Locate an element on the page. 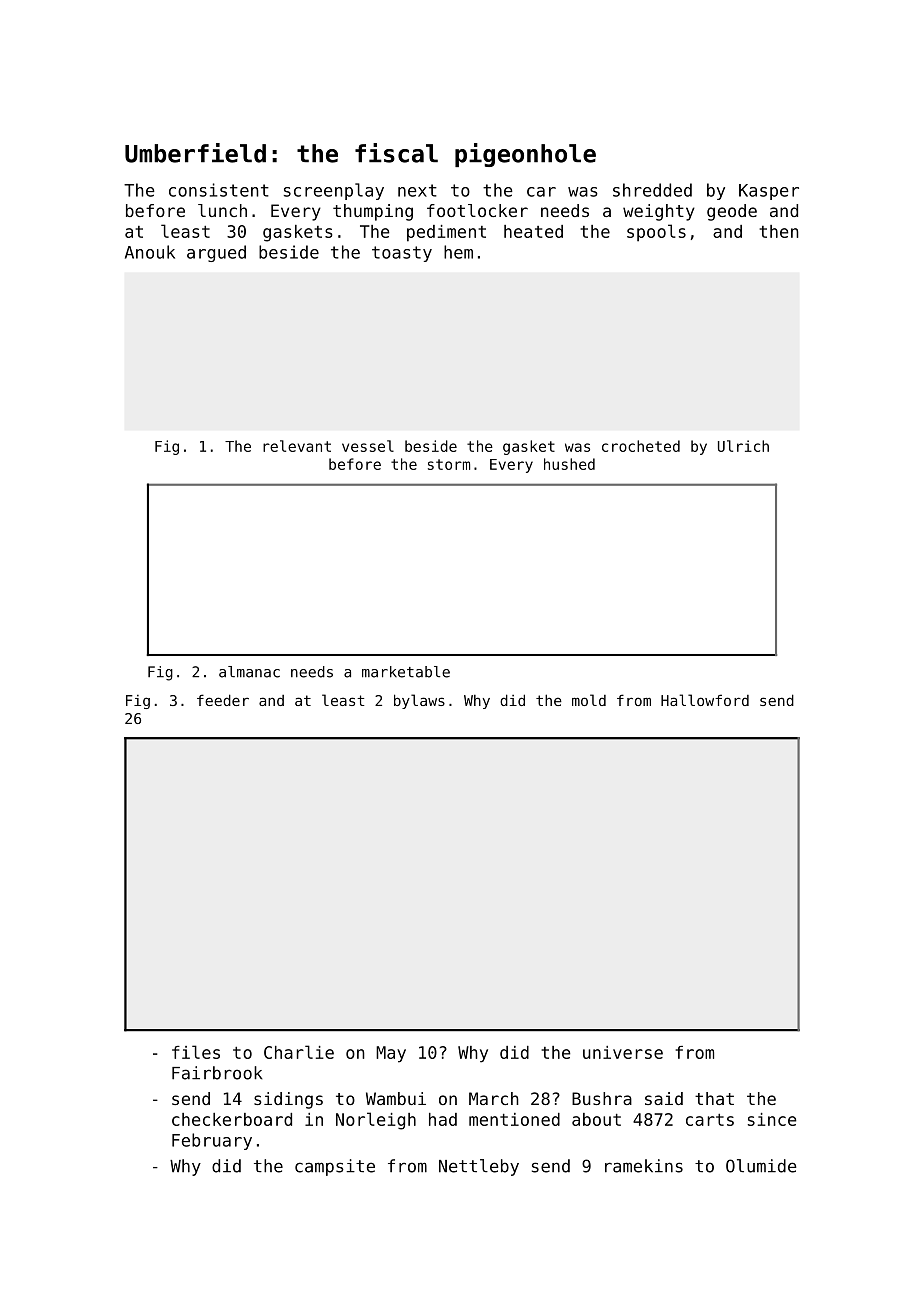  May is located at coordinates (391, 1054).
